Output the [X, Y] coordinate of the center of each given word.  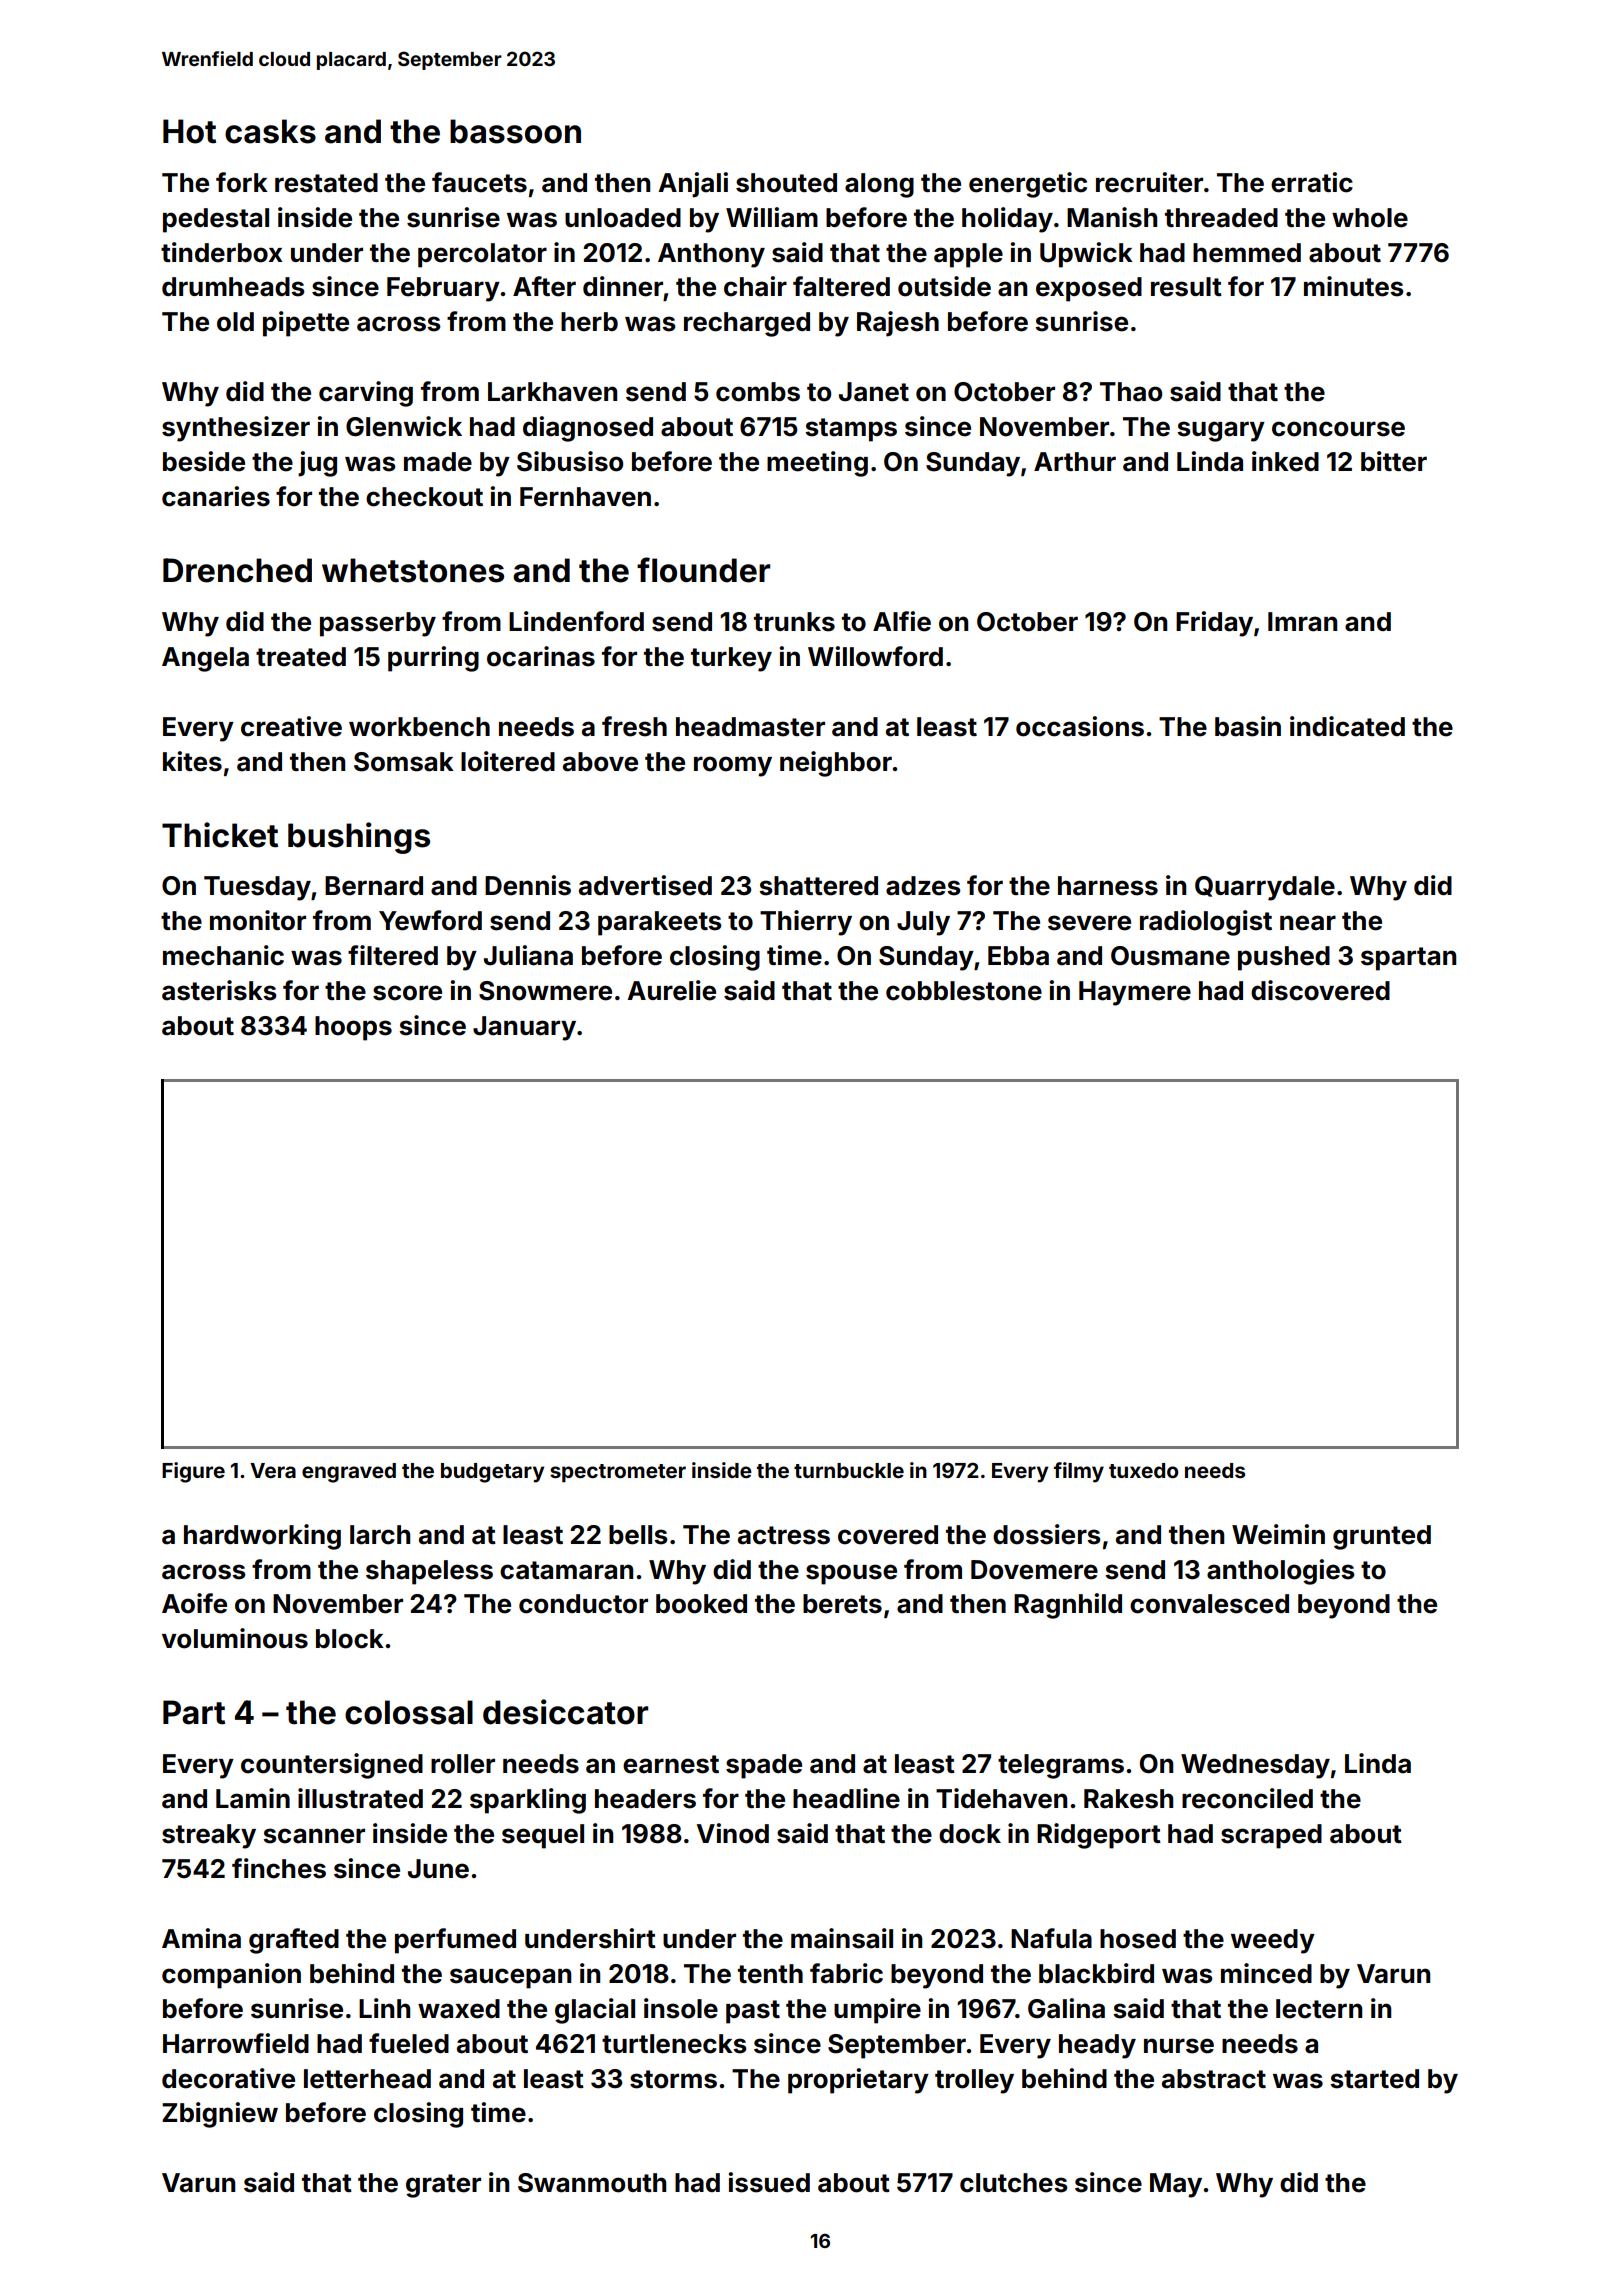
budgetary [492, 1473]
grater [443, 2186]
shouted [786, 183]
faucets [479, 182]
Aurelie [671, 990]
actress [784, 1535]
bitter [1394, 461]
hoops [353, 1028]
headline [846, 1798]
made [438, 462]
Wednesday [1255, 1766]
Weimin [1278, 1534]
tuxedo [1144, 1470]
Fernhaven [585, 497]
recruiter [1149, 182]
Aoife [194, 1603]
